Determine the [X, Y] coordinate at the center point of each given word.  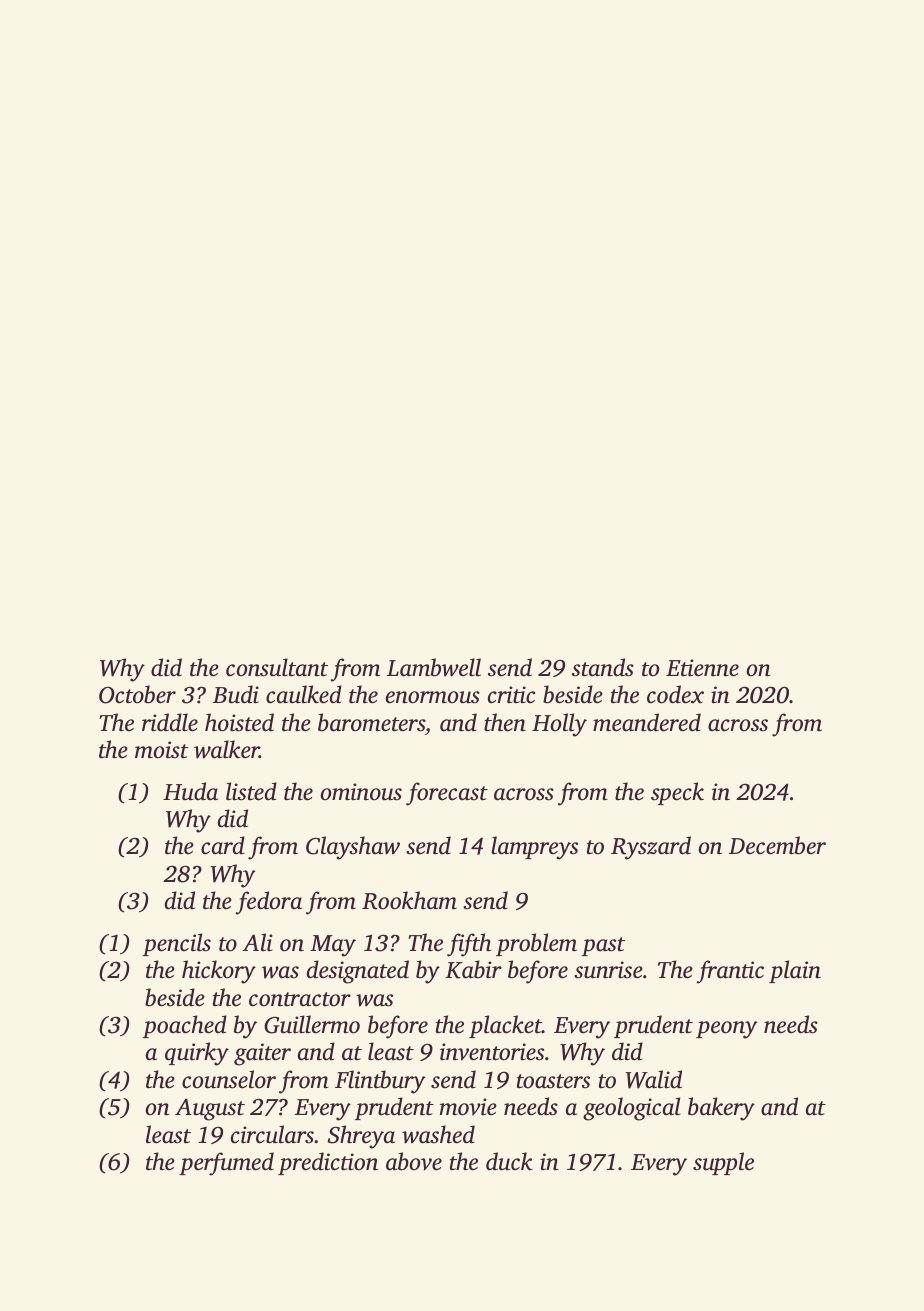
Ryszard [651, 848]
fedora [269, 903]
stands [603, 667]
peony [726, 1030]
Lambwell [434, 667]
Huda [190, 791]
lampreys [534, 848]
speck [677, 793]
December [777, 845]
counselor [229, 1079]
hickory [219, 972]
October [137, 694]
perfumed [226, 1164]
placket [505, 1026]
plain [795, 971]
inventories [492, 1052]
